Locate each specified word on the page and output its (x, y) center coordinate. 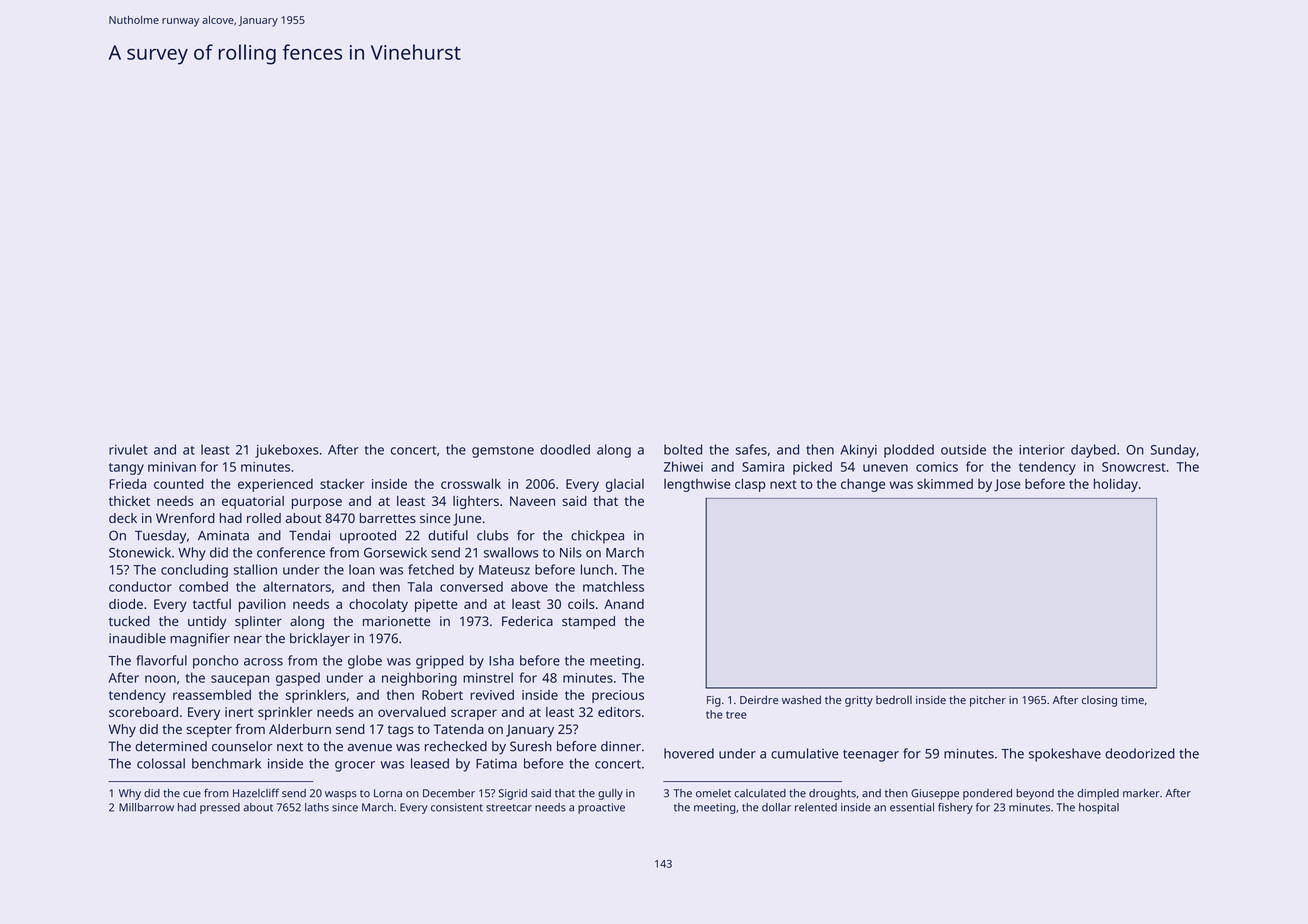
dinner (621, 746)
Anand (624, 604)
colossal (161, 763)
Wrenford (185, 518)
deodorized (1140, 753)
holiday (1116, 485)
